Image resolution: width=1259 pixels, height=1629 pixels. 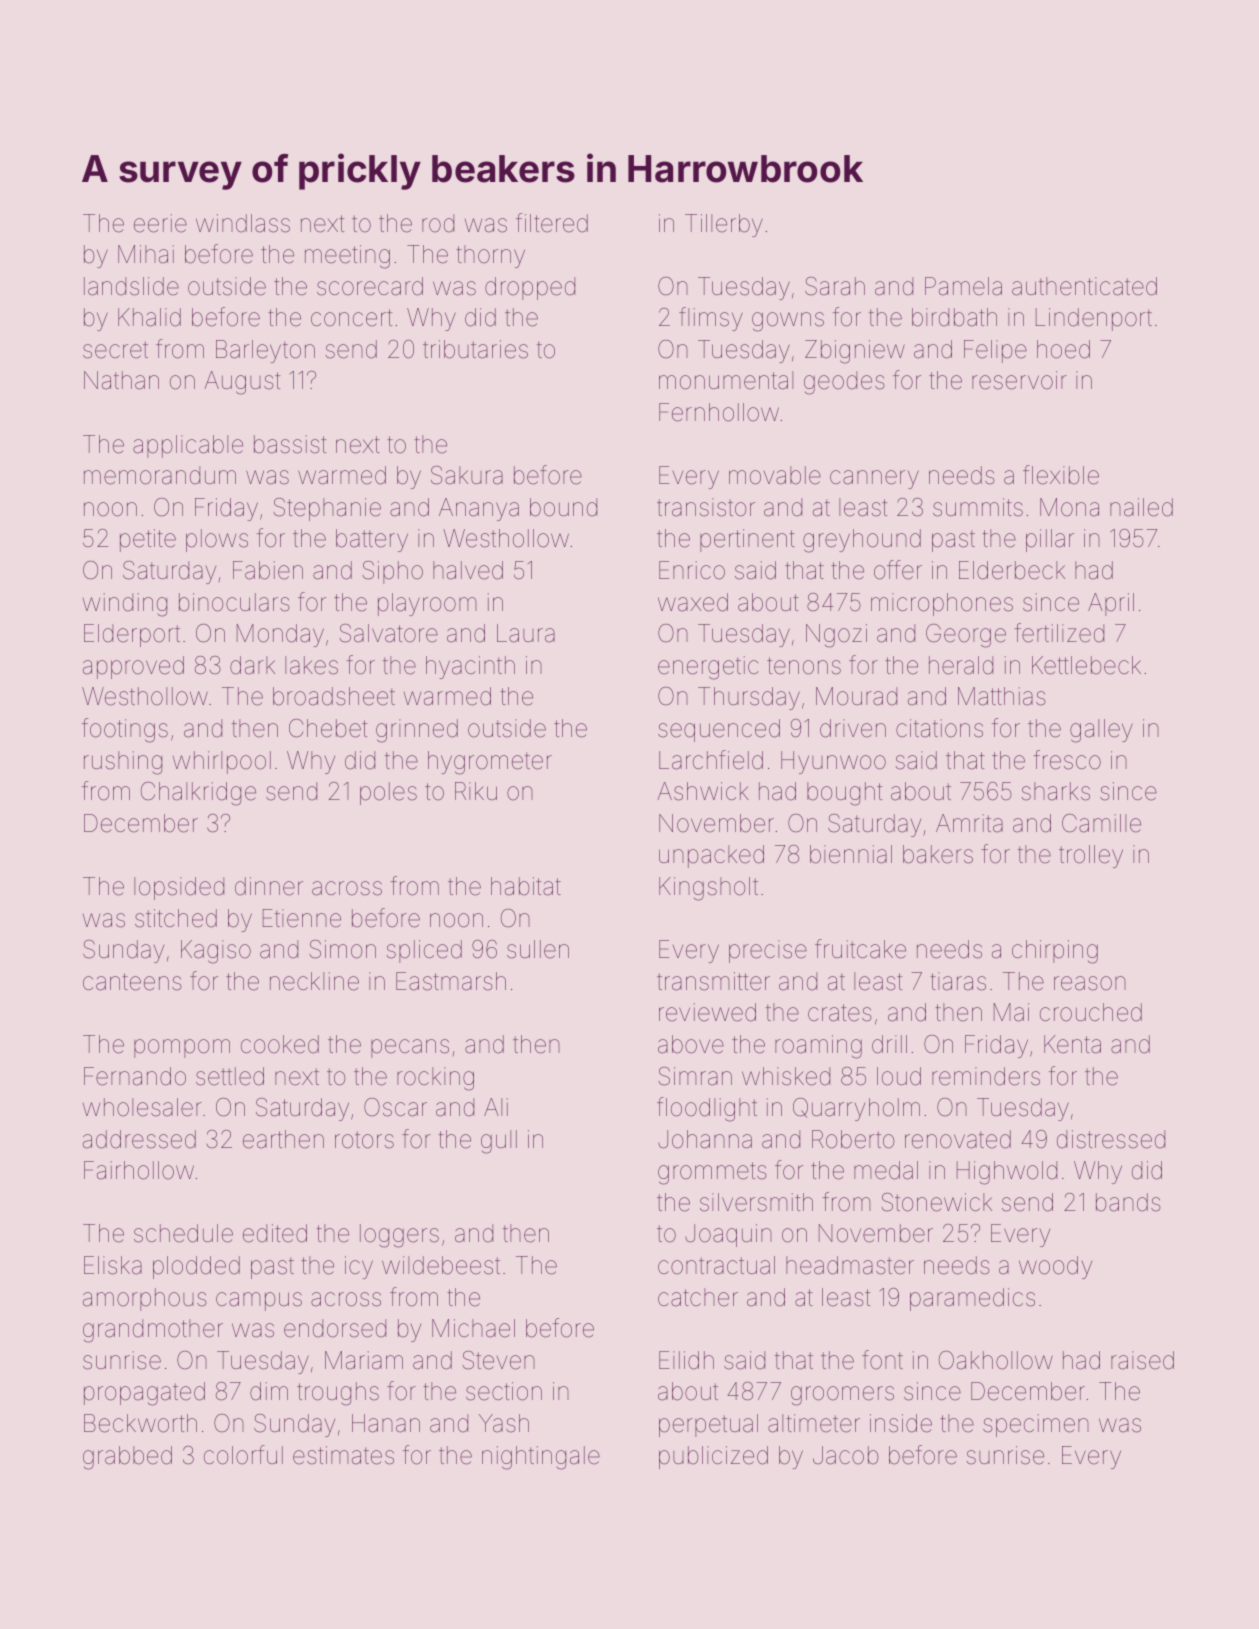 What do you see at coordinates (1091, 1012) in the screenshot?
I see `crouched` at bounding box center [1091, 1012].
